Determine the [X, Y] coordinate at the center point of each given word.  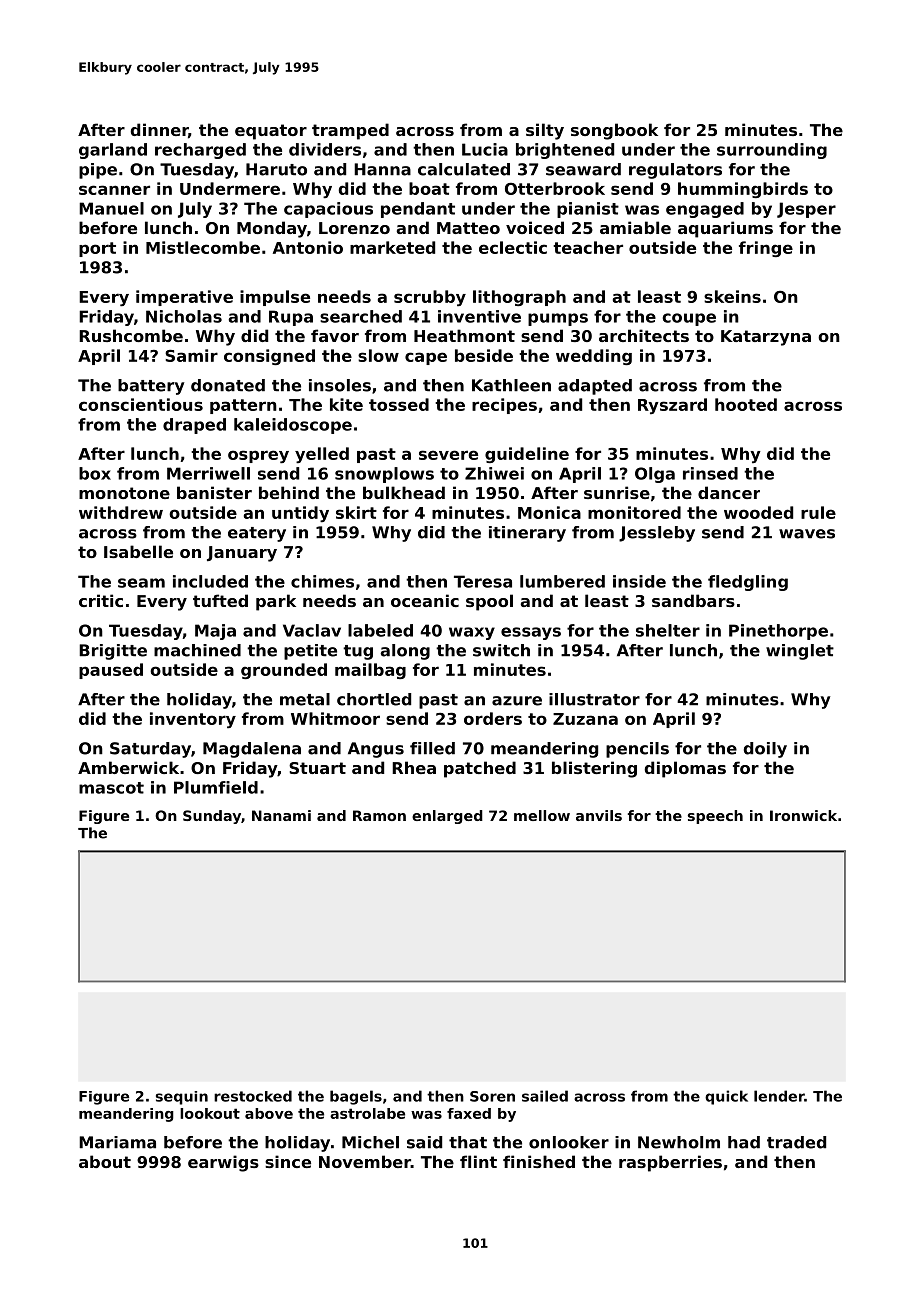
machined [197, 650]
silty [545, 131]
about [105, 1161]
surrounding [772, 151]
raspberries [670, 1163]
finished [539, 1161]
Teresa [483, 581]
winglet [800, 652]
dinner [159, 129]
